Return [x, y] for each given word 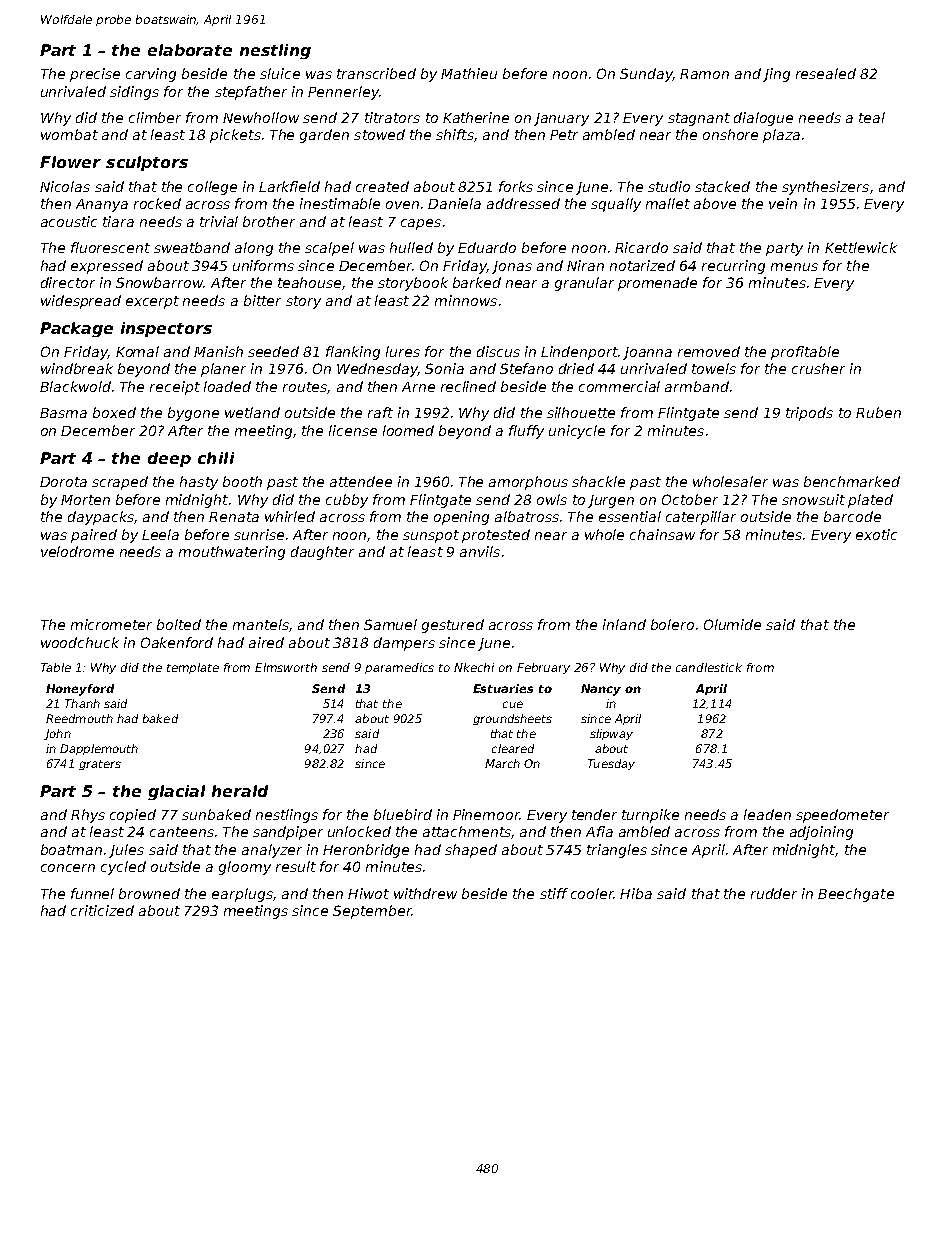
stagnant [699, 119]
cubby [347, 501]
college [212, 188]
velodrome [77, 551]
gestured [453, 626]
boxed [114, 412]
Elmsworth [286, 667]
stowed [379, 134]
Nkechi [474, 667]
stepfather [251, 93]
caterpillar [701, 518]
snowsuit [813, 499]
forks [516, 186]
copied [133, 816]
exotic [876, 534]
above [715, 203]
